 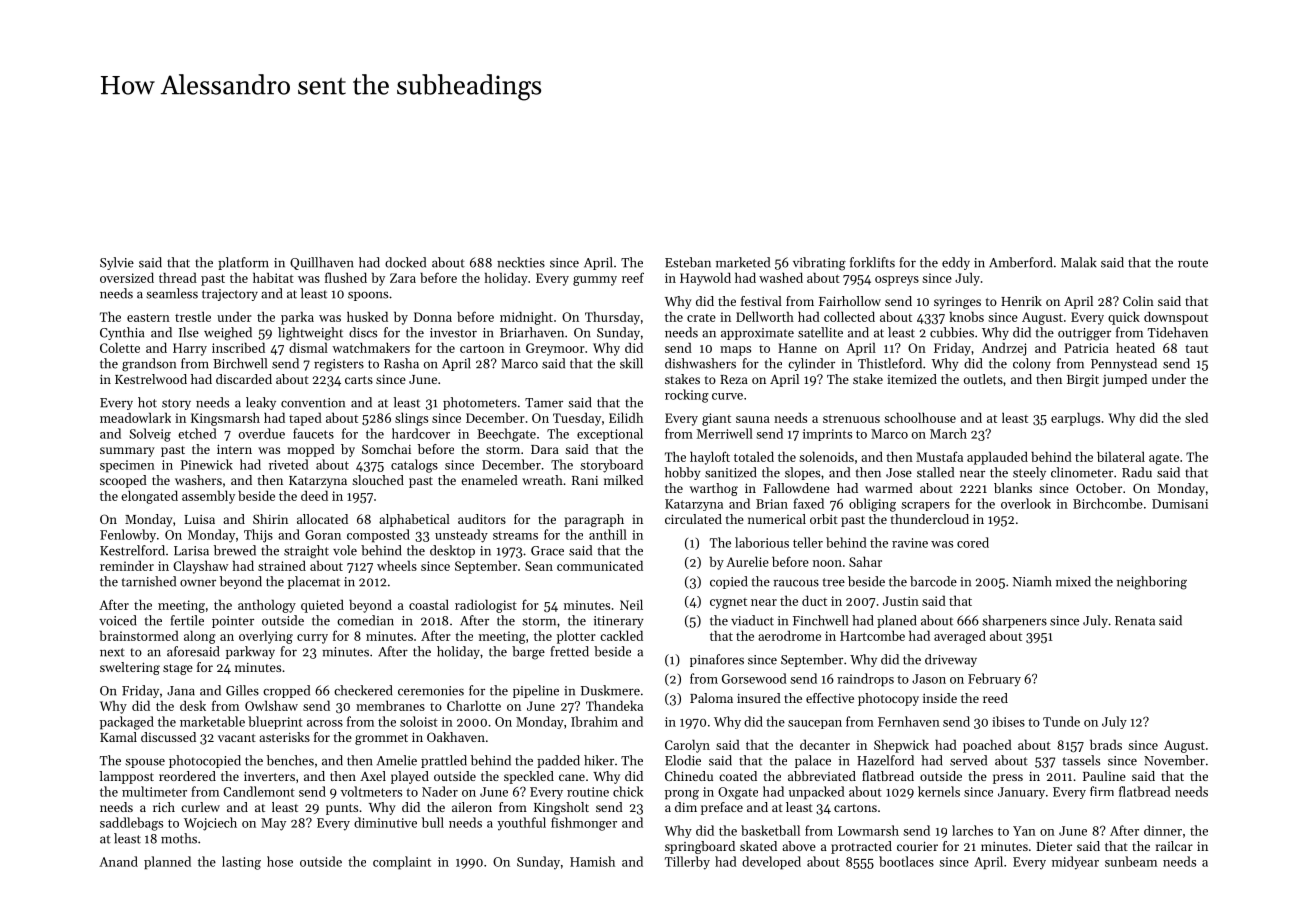 I want to click on route, so click(x=1193, y=263).
